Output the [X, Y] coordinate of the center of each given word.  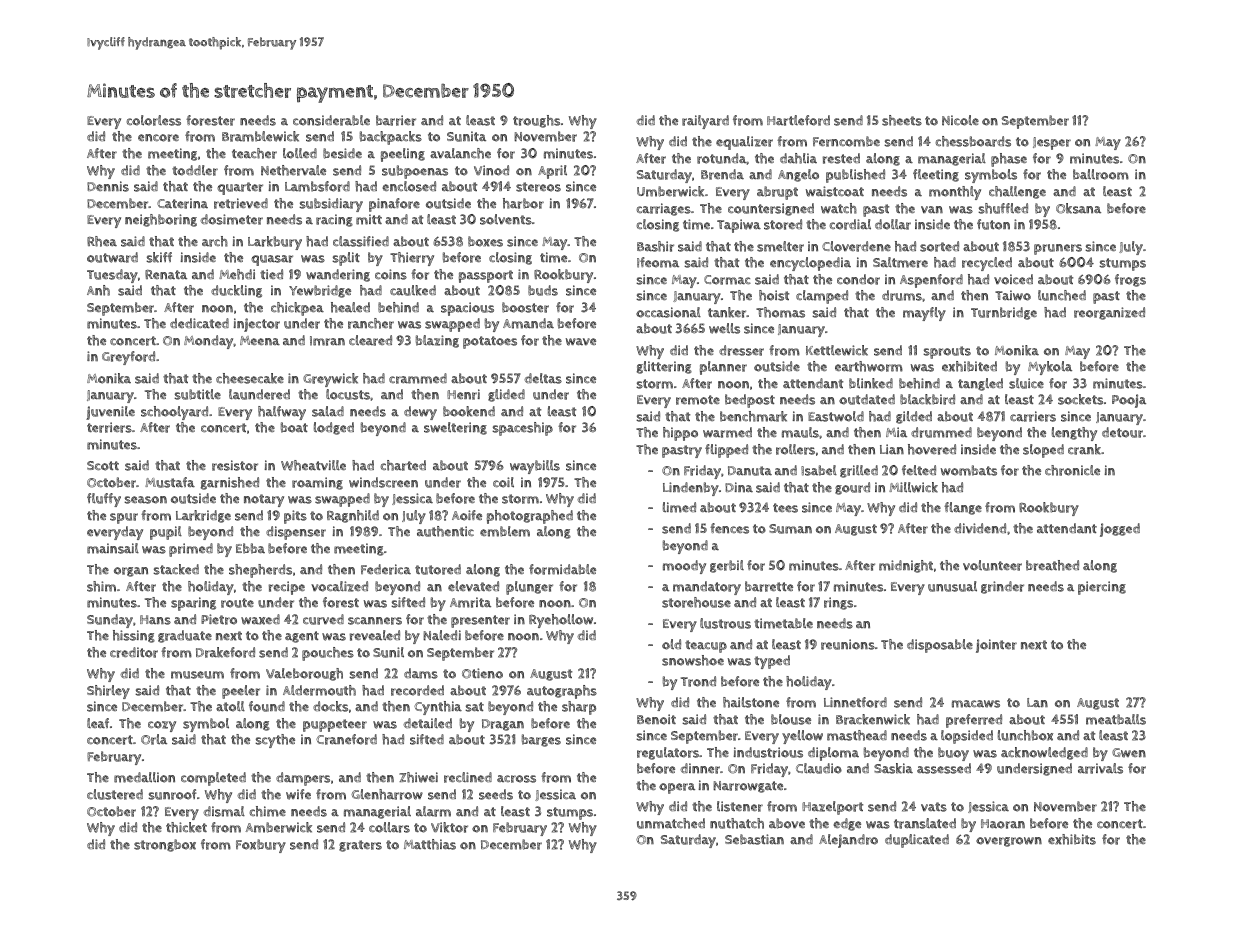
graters [360, 846]
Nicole [960, 120]
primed [191, 550]
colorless [154, 120]
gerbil [727, 566]
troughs [536, 121]
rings [838, 603]
